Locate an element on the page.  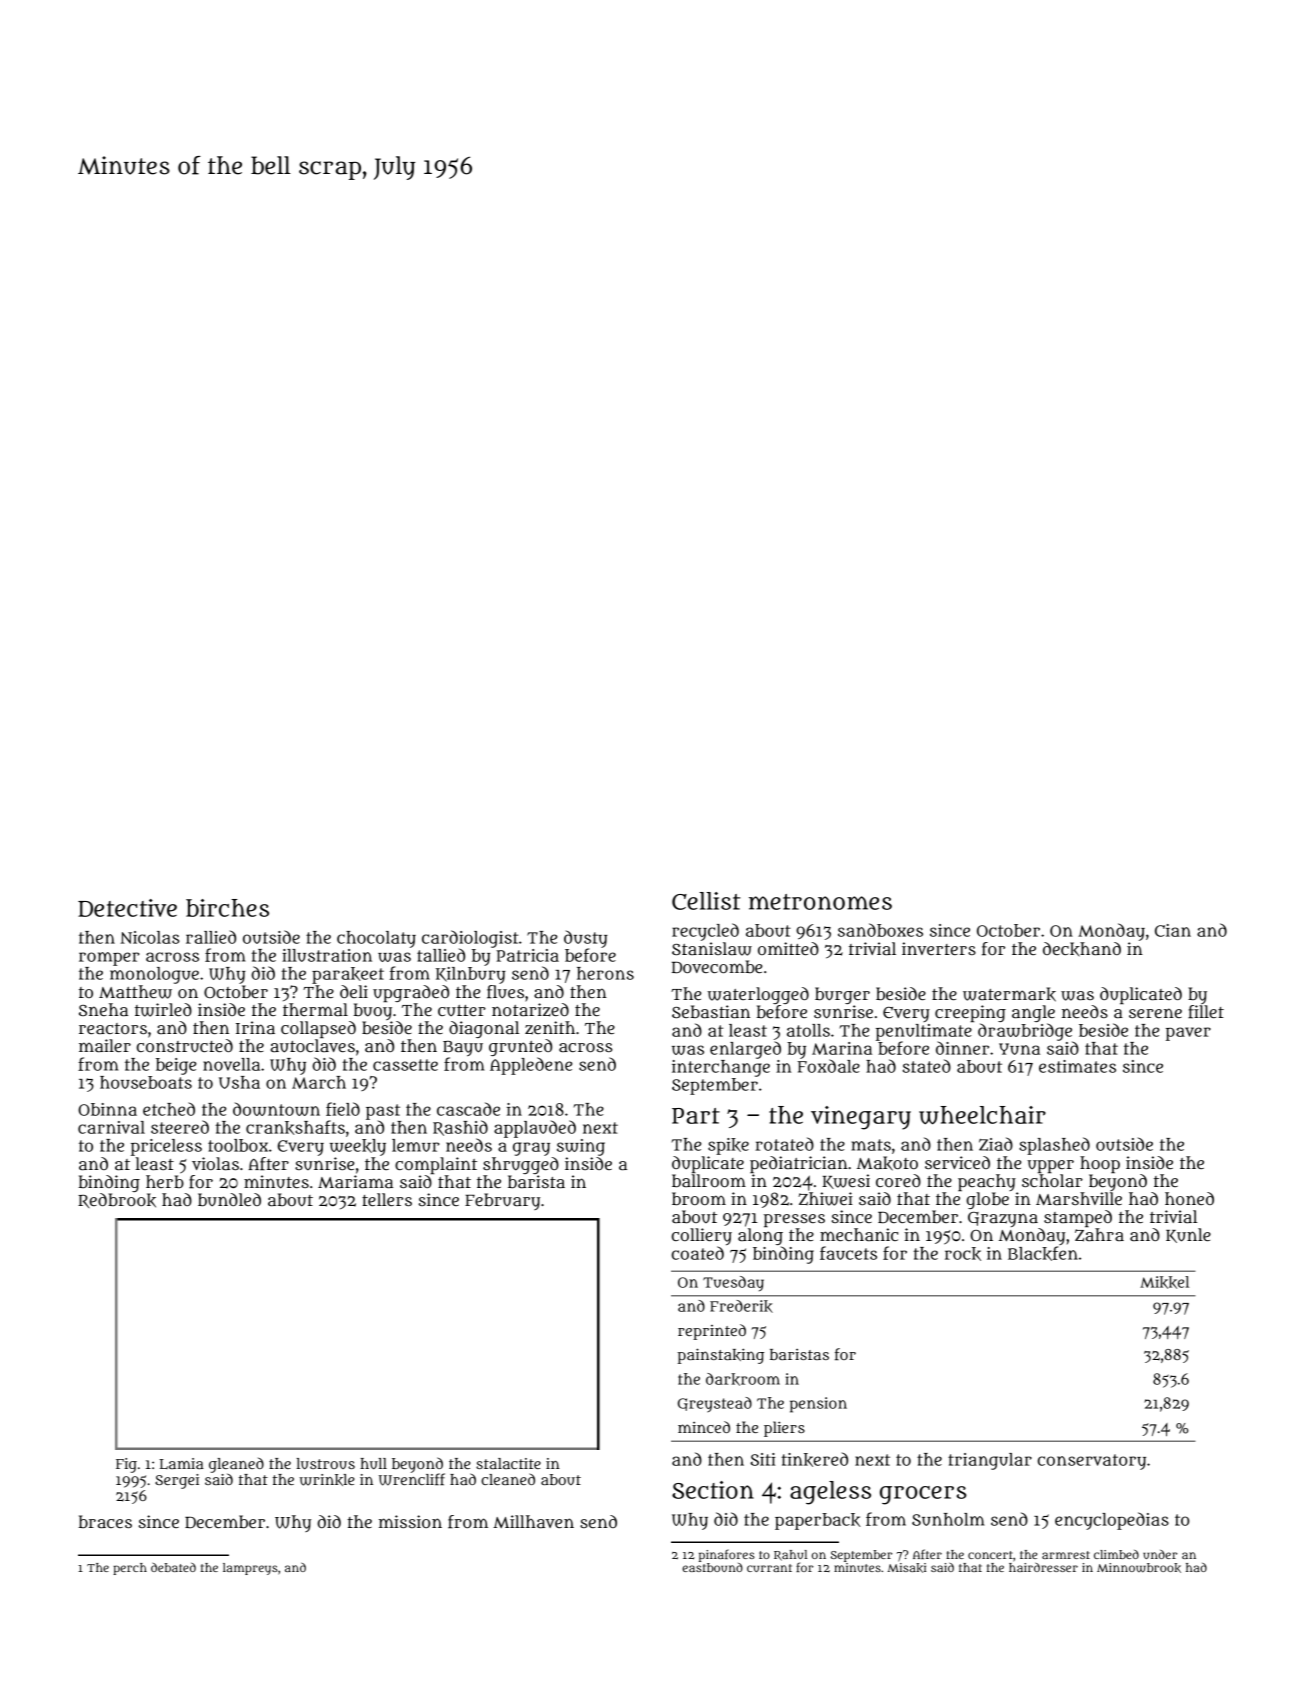
autoclaves is located at coordinates (313, 1046).
